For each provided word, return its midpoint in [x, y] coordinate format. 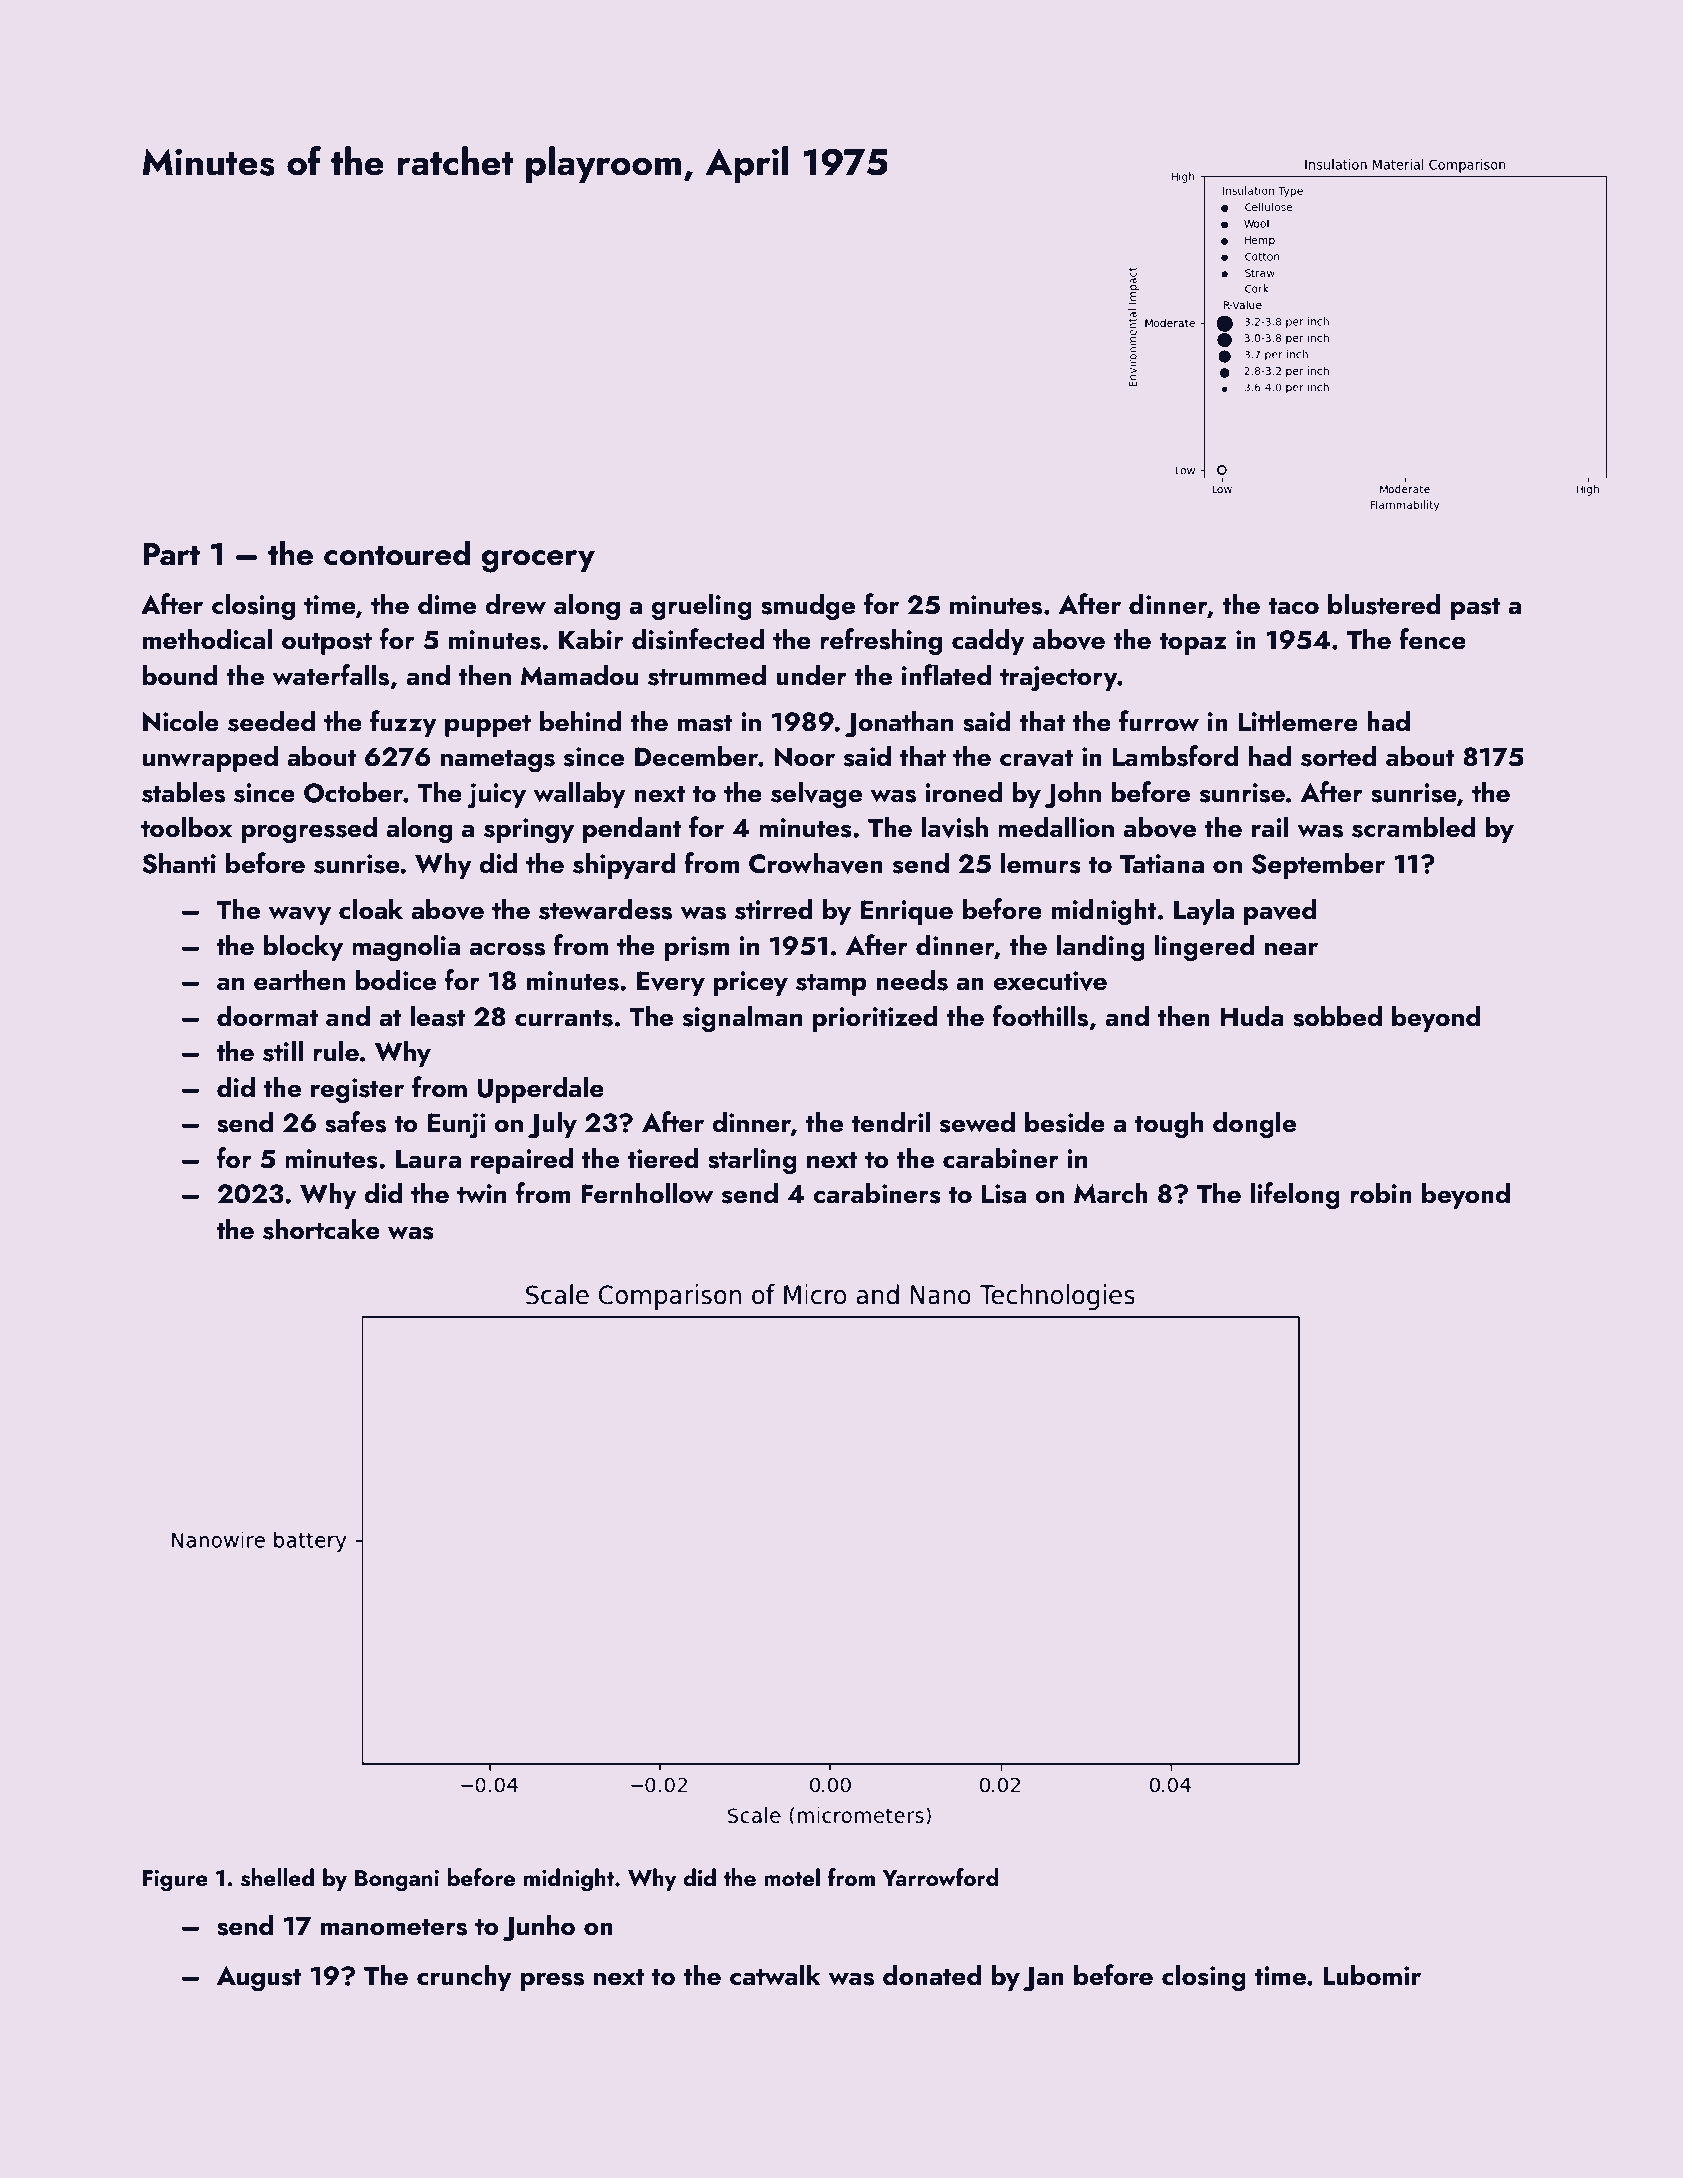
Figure [175, 1881]
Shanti [179, 863]
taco [1293, 606]
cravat [1036, 758]
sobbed [1337, 1016]
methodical [207, 639]
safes [355, 1122]
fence [1432, 639]
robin [1381, 1193]
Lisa [1004, 1194]
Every [671, 983]
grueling [701, 607]
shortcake [321, 1229]
